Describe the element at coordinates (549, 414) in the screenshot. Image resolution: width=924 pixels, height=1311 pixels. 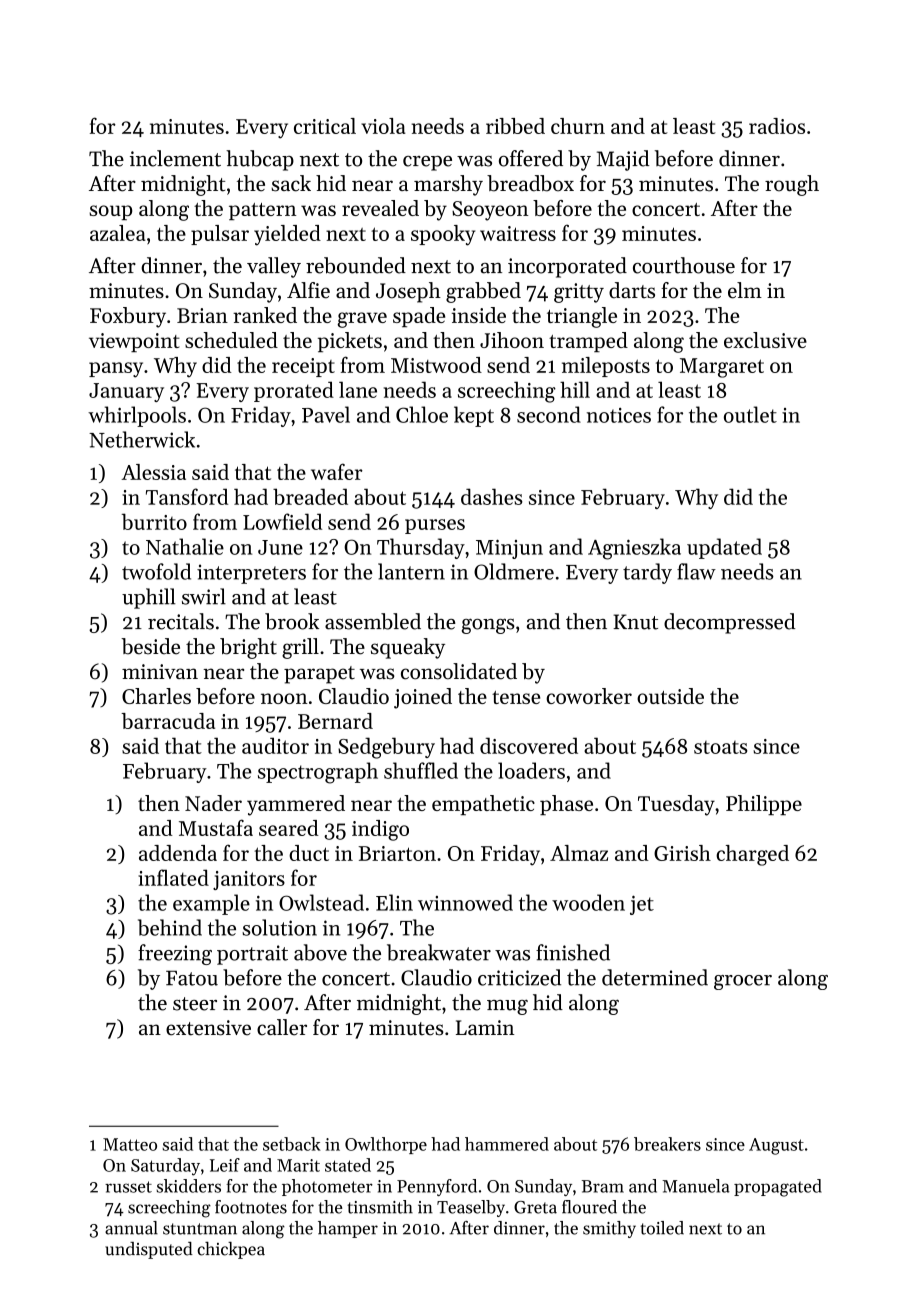
I see `second` at that location.
